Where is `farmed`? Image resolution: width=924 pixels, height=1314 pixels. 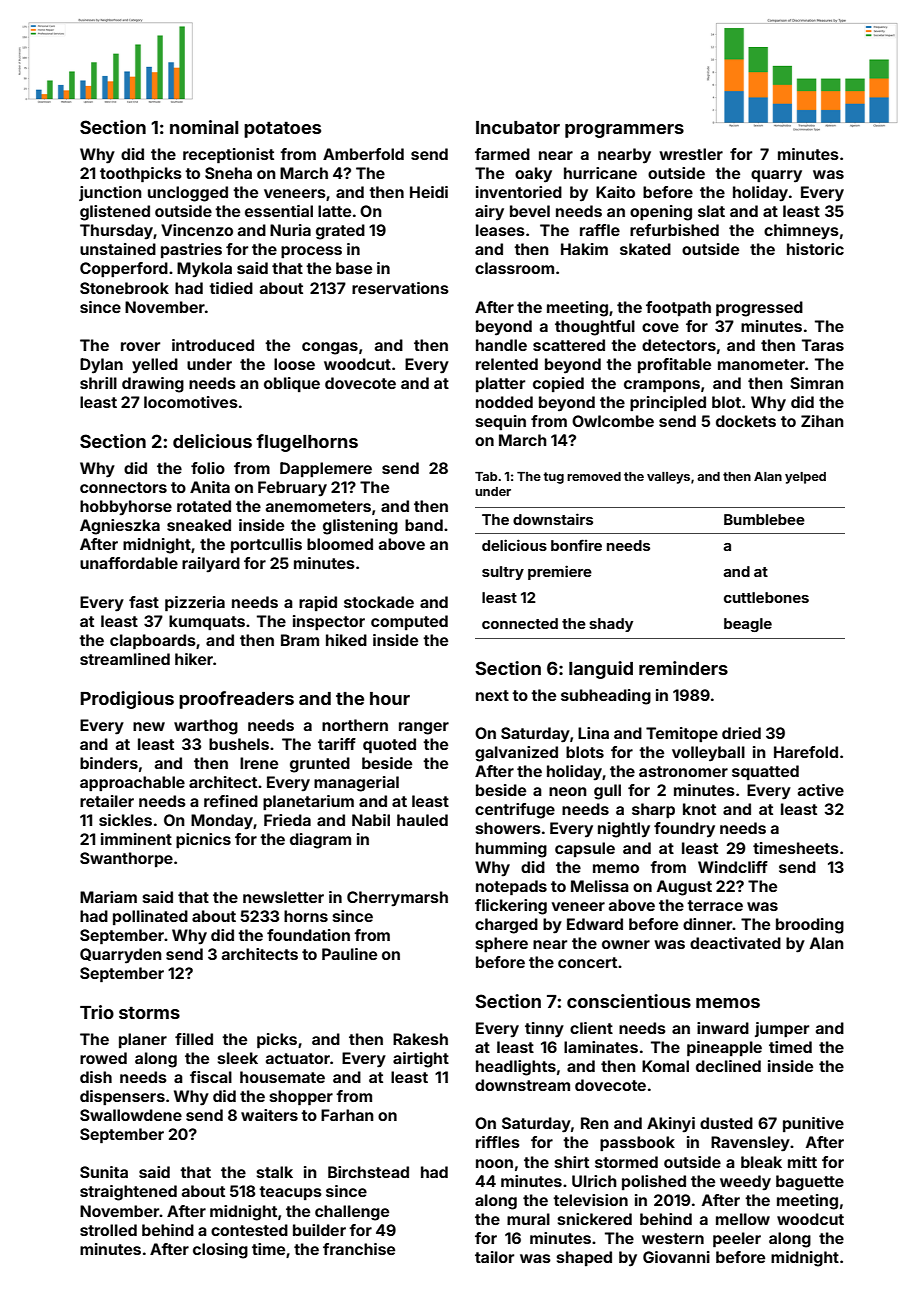 farmed is located at coordinates (502, 154).
